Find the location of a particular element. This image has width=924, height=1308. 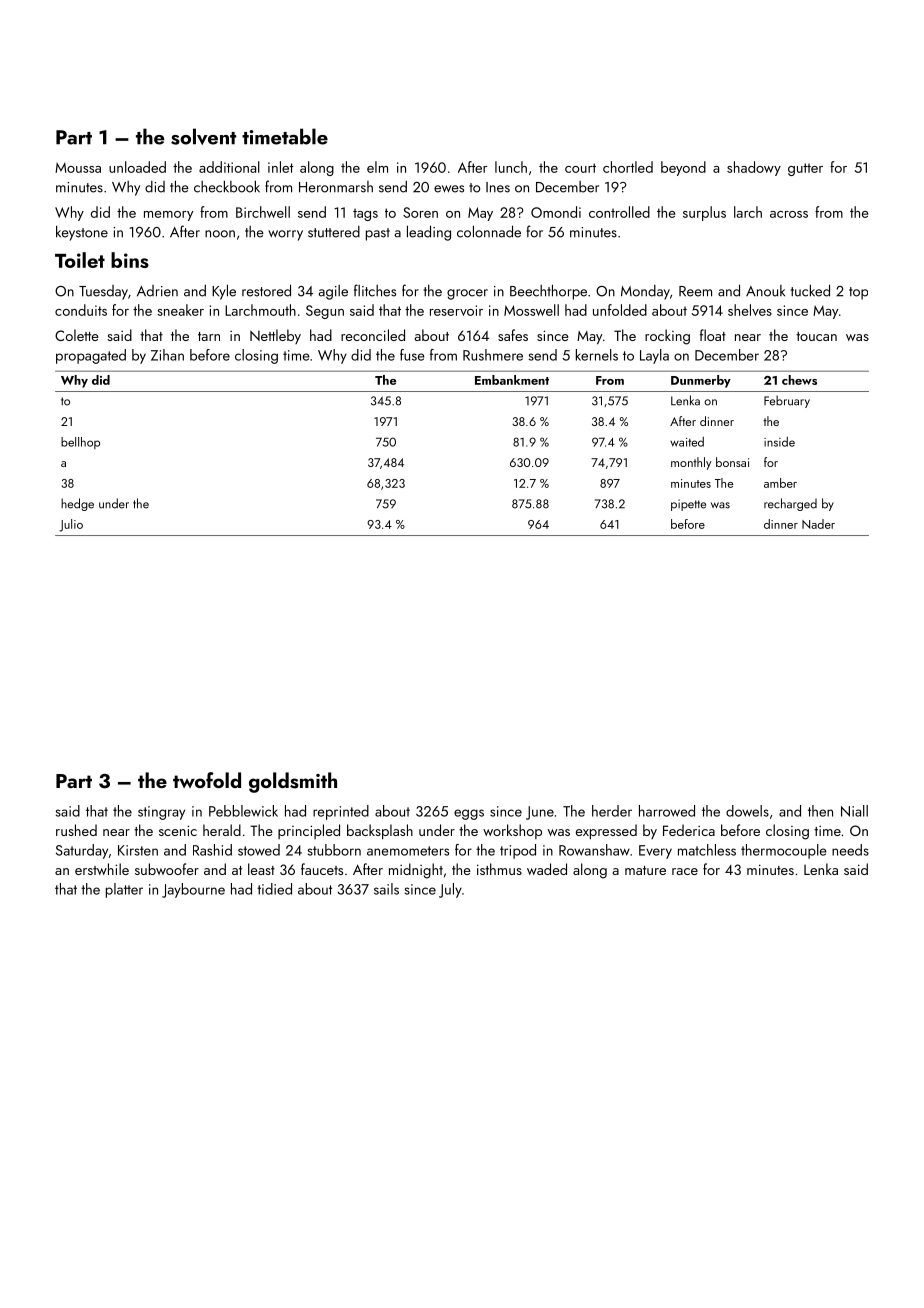

Jaybourne is located at coordinates (193, 890).
